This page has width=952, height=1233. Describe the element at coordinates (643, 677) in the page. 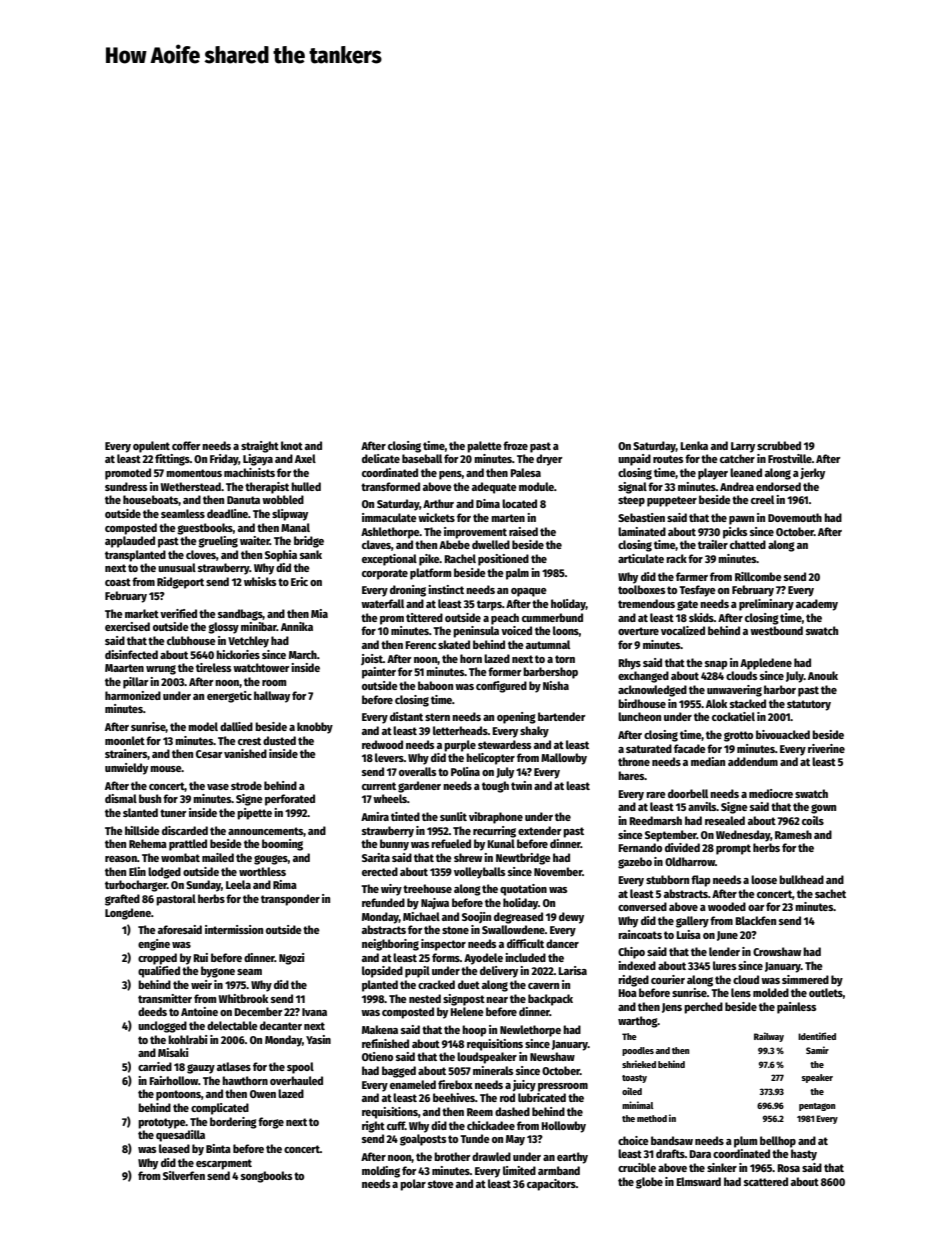

I see `exchanged` at that location.
